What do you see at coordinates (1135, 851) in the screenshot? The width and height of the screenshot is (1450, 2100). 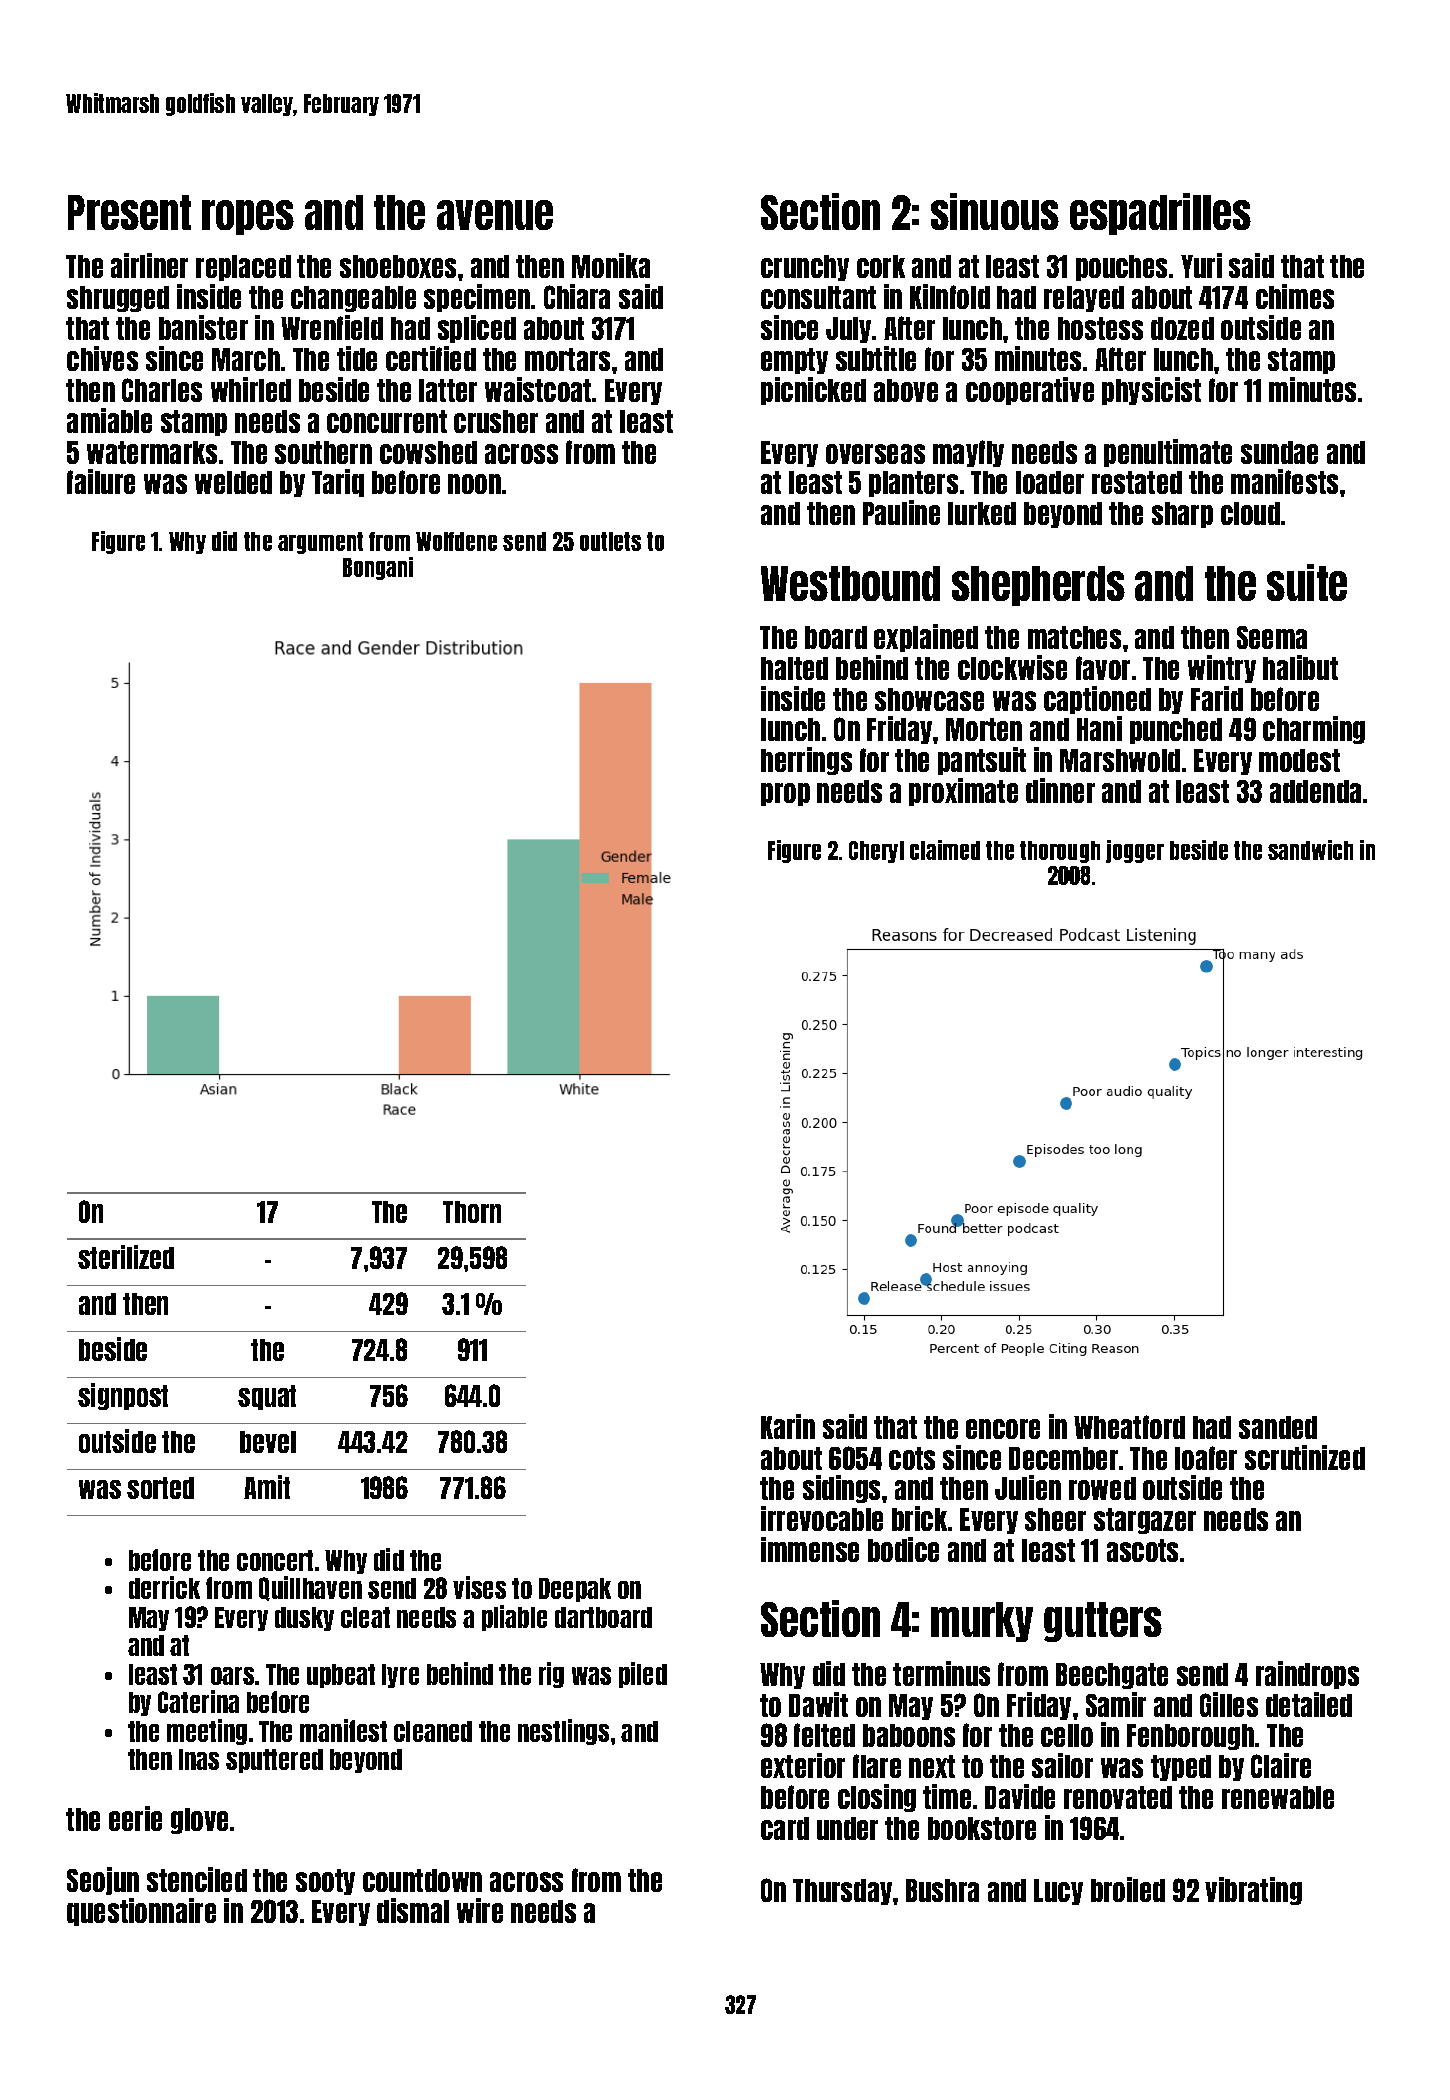 I see `jogger` at bounding box center [1135, 851].
